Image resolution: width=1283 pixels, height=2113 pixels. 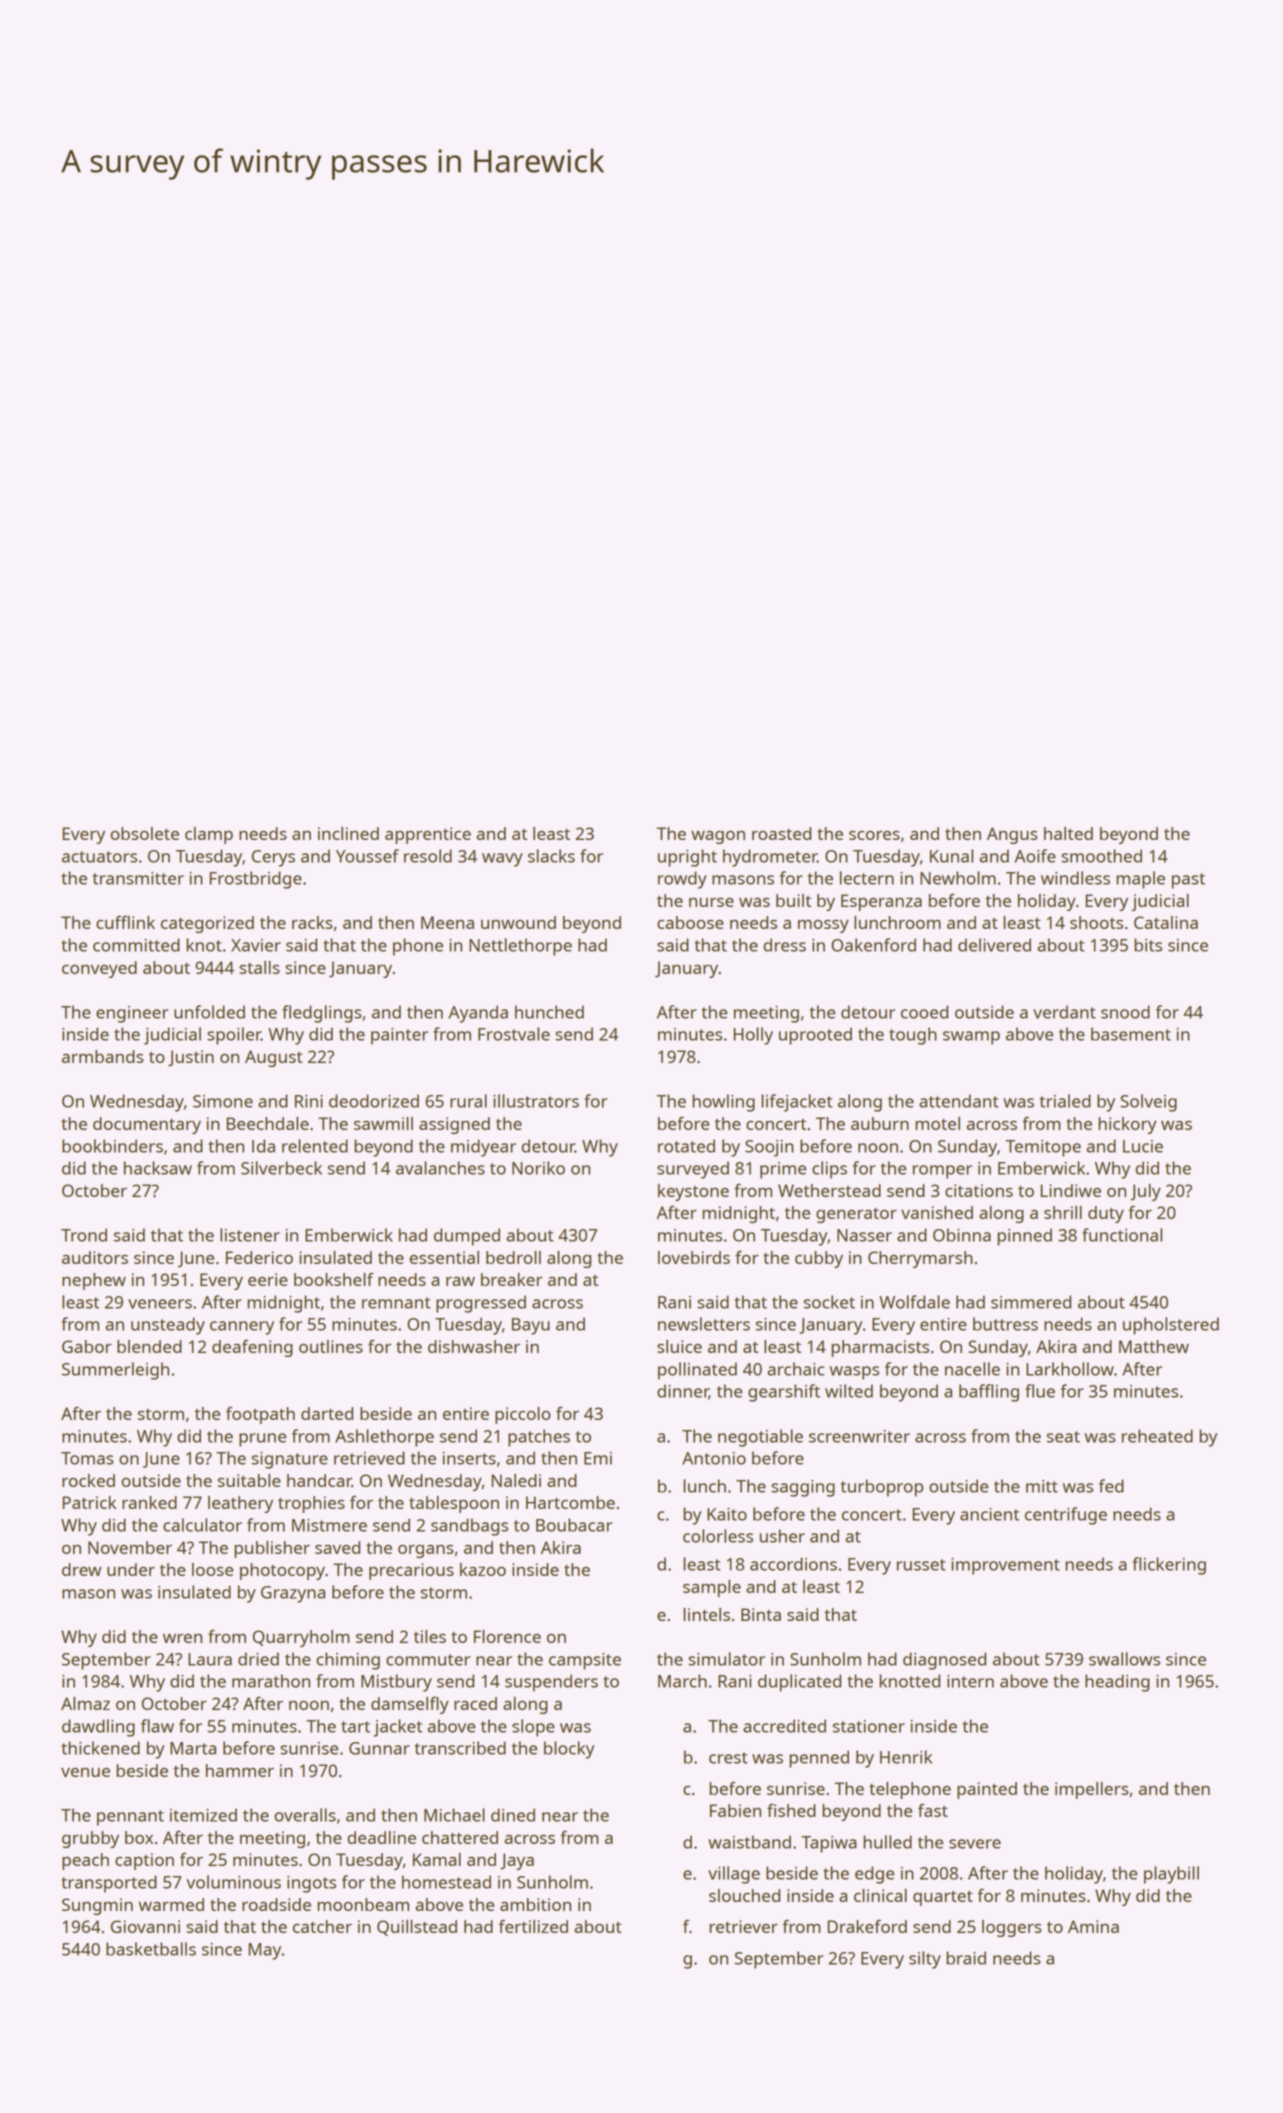 What do you see at coordinates (513, 1257) in the screenshot?
I see `bedroll` at bounding box center [513, 1257].
